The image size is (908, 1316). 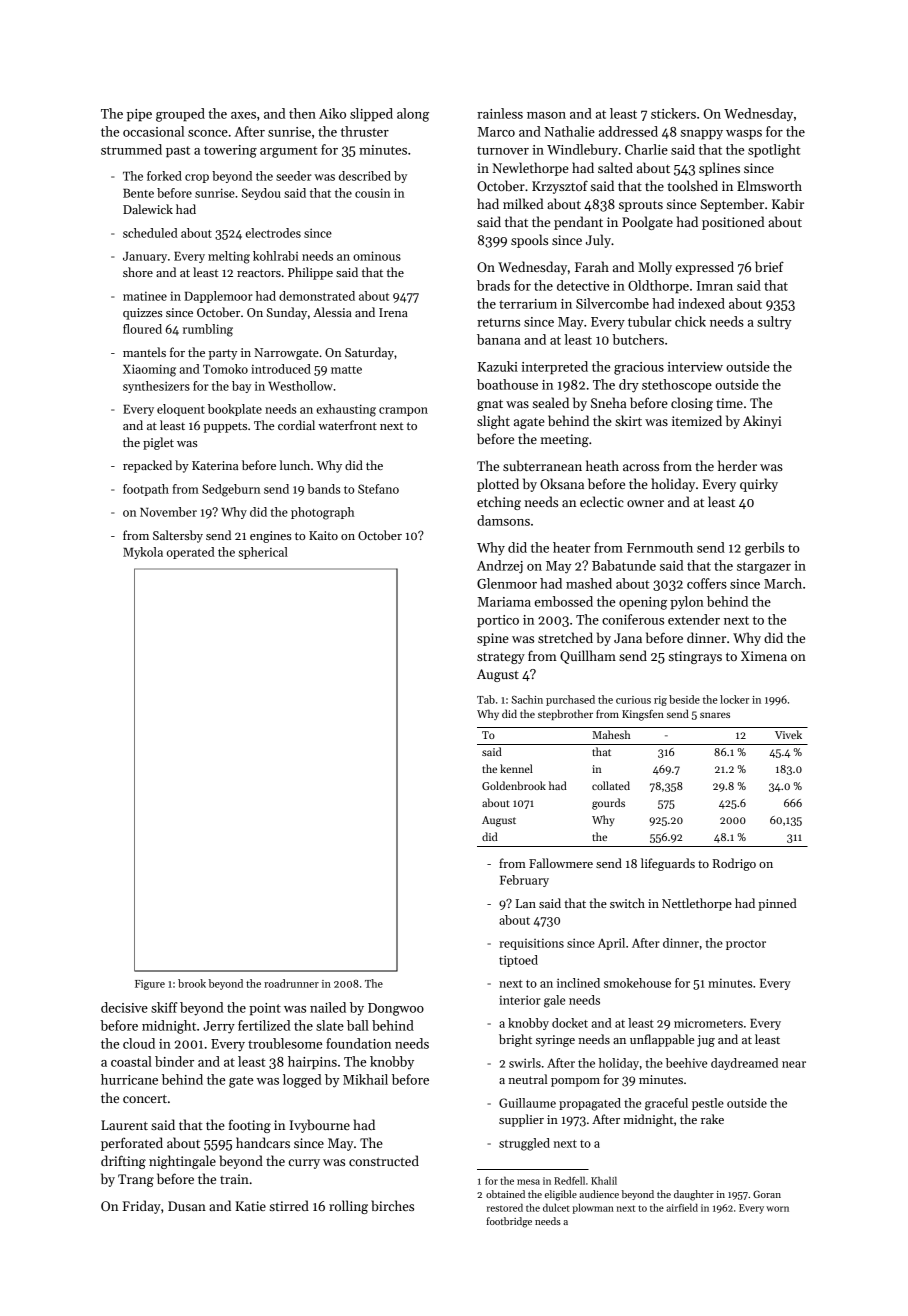 What do you see at coordinates (524, 881) in the screenshot?
I see `February` at bounding box center [524, 881].
